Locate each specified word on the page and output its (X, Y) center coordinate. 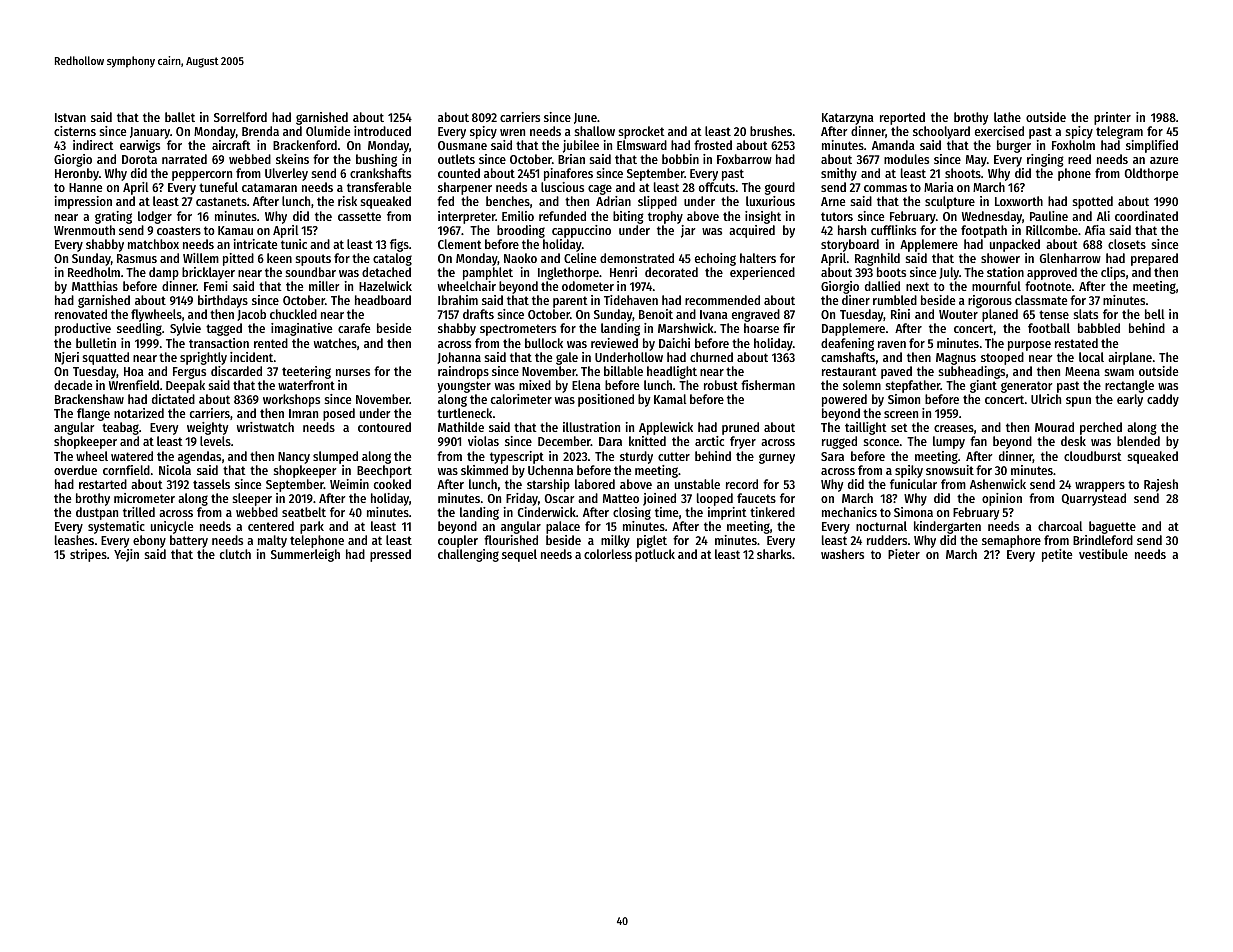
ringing (1045, 160)
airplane (1130, 358)
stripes (88, 555)
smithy (839, 174)
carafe (354, 328)
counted (459, 173)
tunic (294, 244)
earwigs (140, 146)
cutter (674, 456)
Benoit (656, 314)
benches (508, 201)
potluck (655, 555)
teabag (120, 428)
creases (954, 428)
